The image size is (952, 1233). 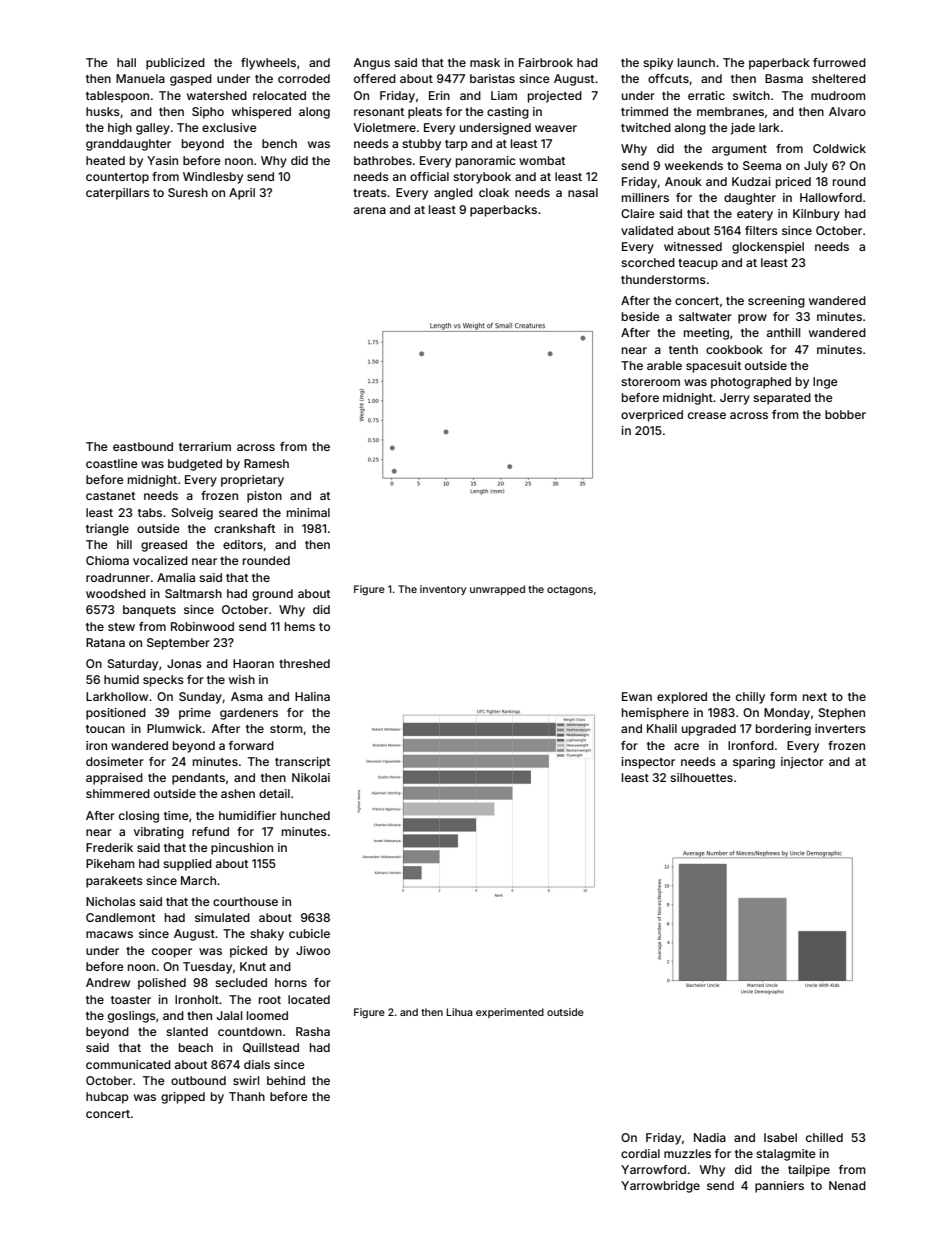 What do you see at coordinates (241, 982) in the page?
I see `secluded` at bounding box center [241, 982].
